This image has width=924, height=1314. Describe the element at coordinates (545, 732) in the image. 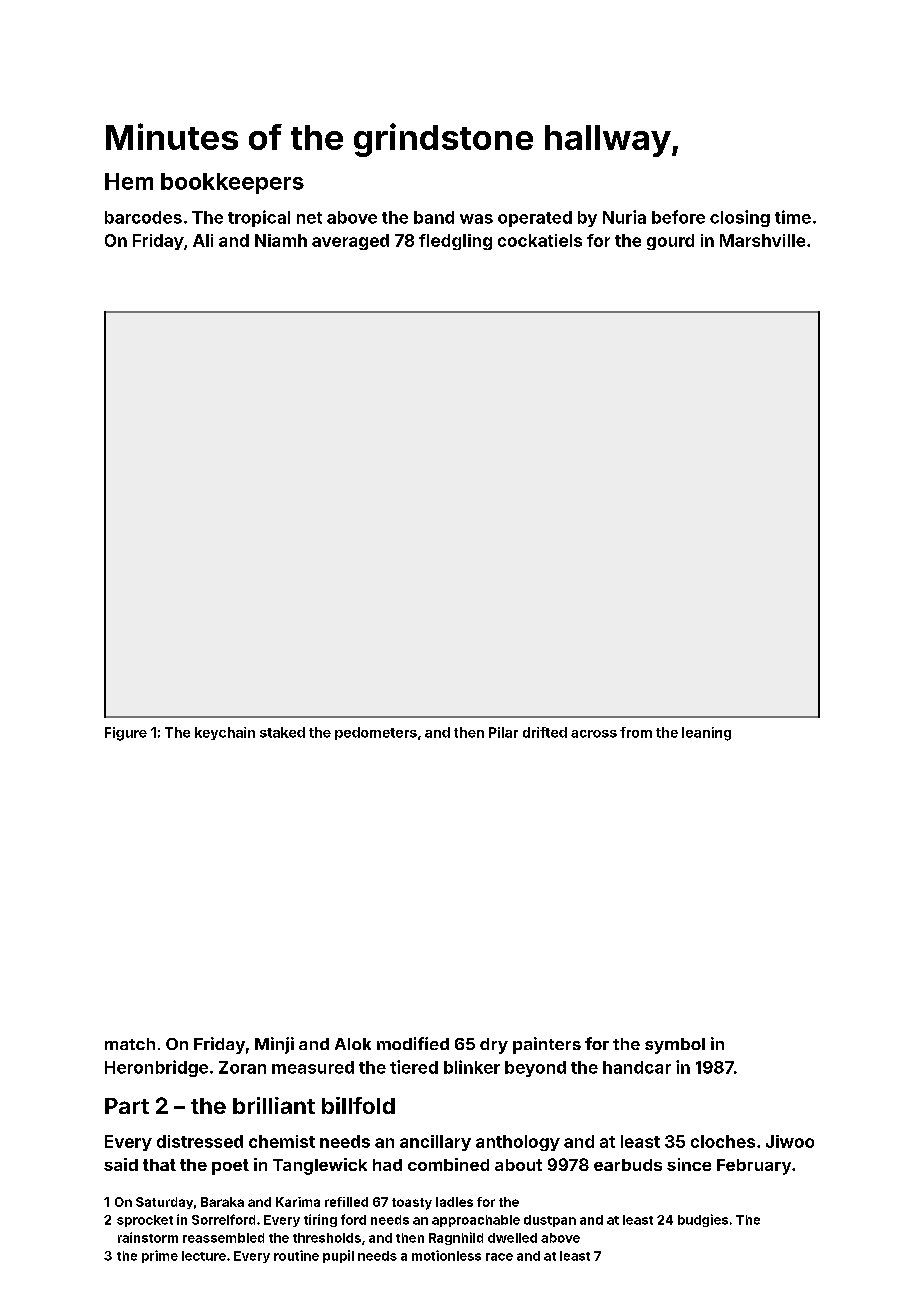

I see `drifted` at that location.
